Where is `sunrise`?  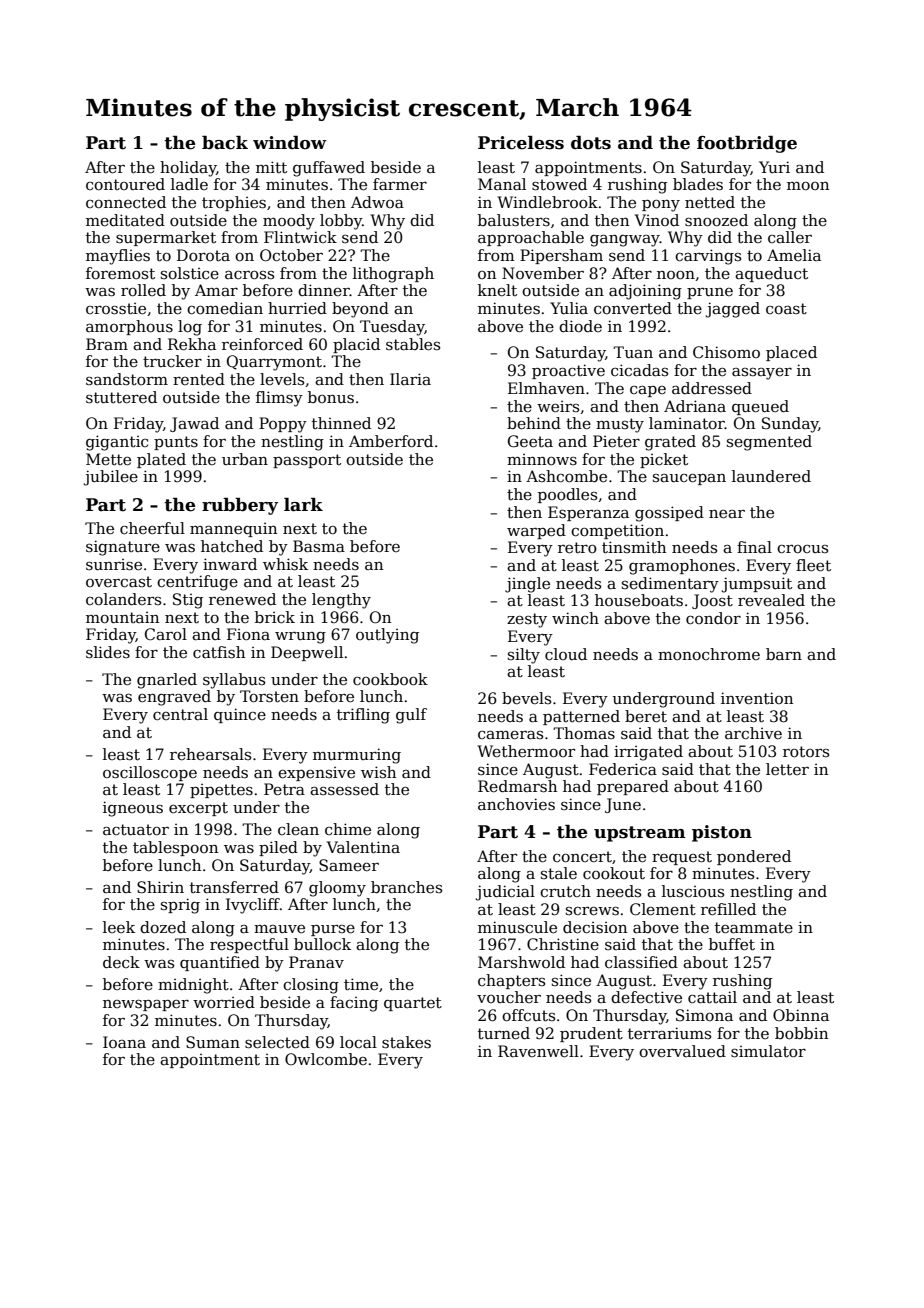
sunrise is located at coordinates (114, 565).
